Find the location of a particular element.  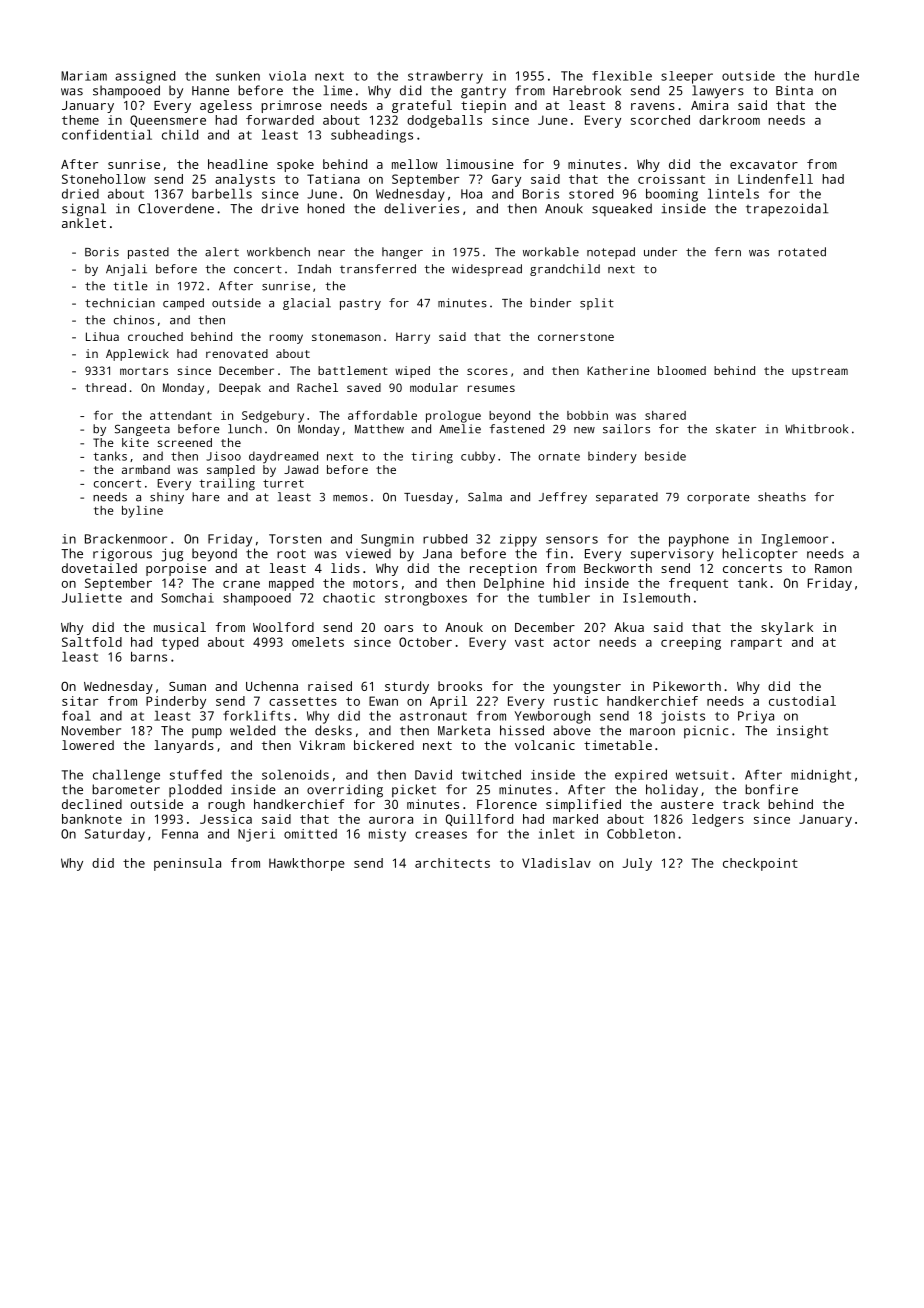

sunken is located at coordinates (238, 76).
